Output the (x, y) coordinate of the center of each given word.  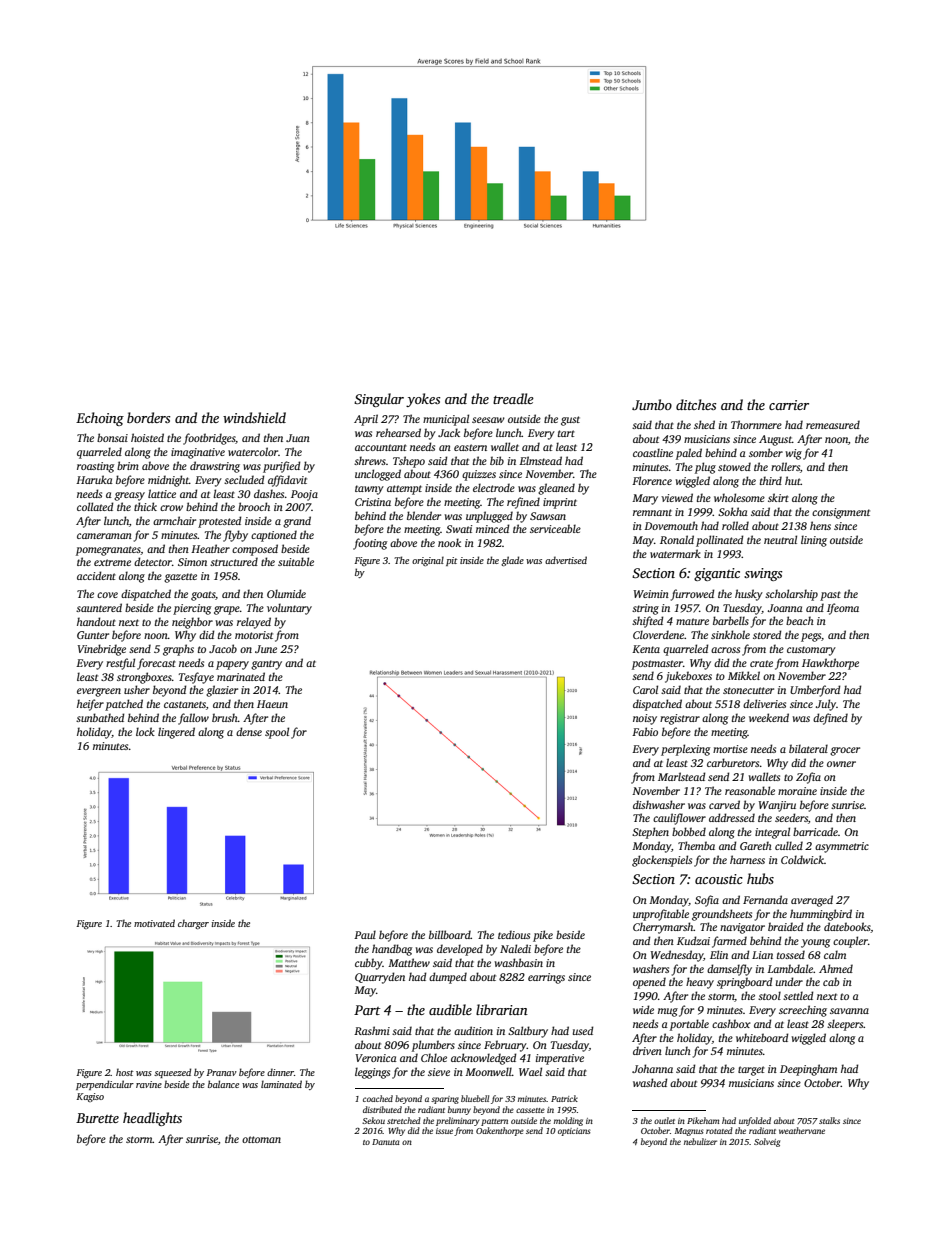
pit (451, 561)
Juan (298, 438)
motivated (154, 923)
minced (493, 528)
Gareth (756, 845)
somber (766, 452)
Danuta (386, 1142)
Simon (192, 562)
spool (277, 733)
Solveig (767, 1142)
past (830, 596)
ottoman (261, 1139)
